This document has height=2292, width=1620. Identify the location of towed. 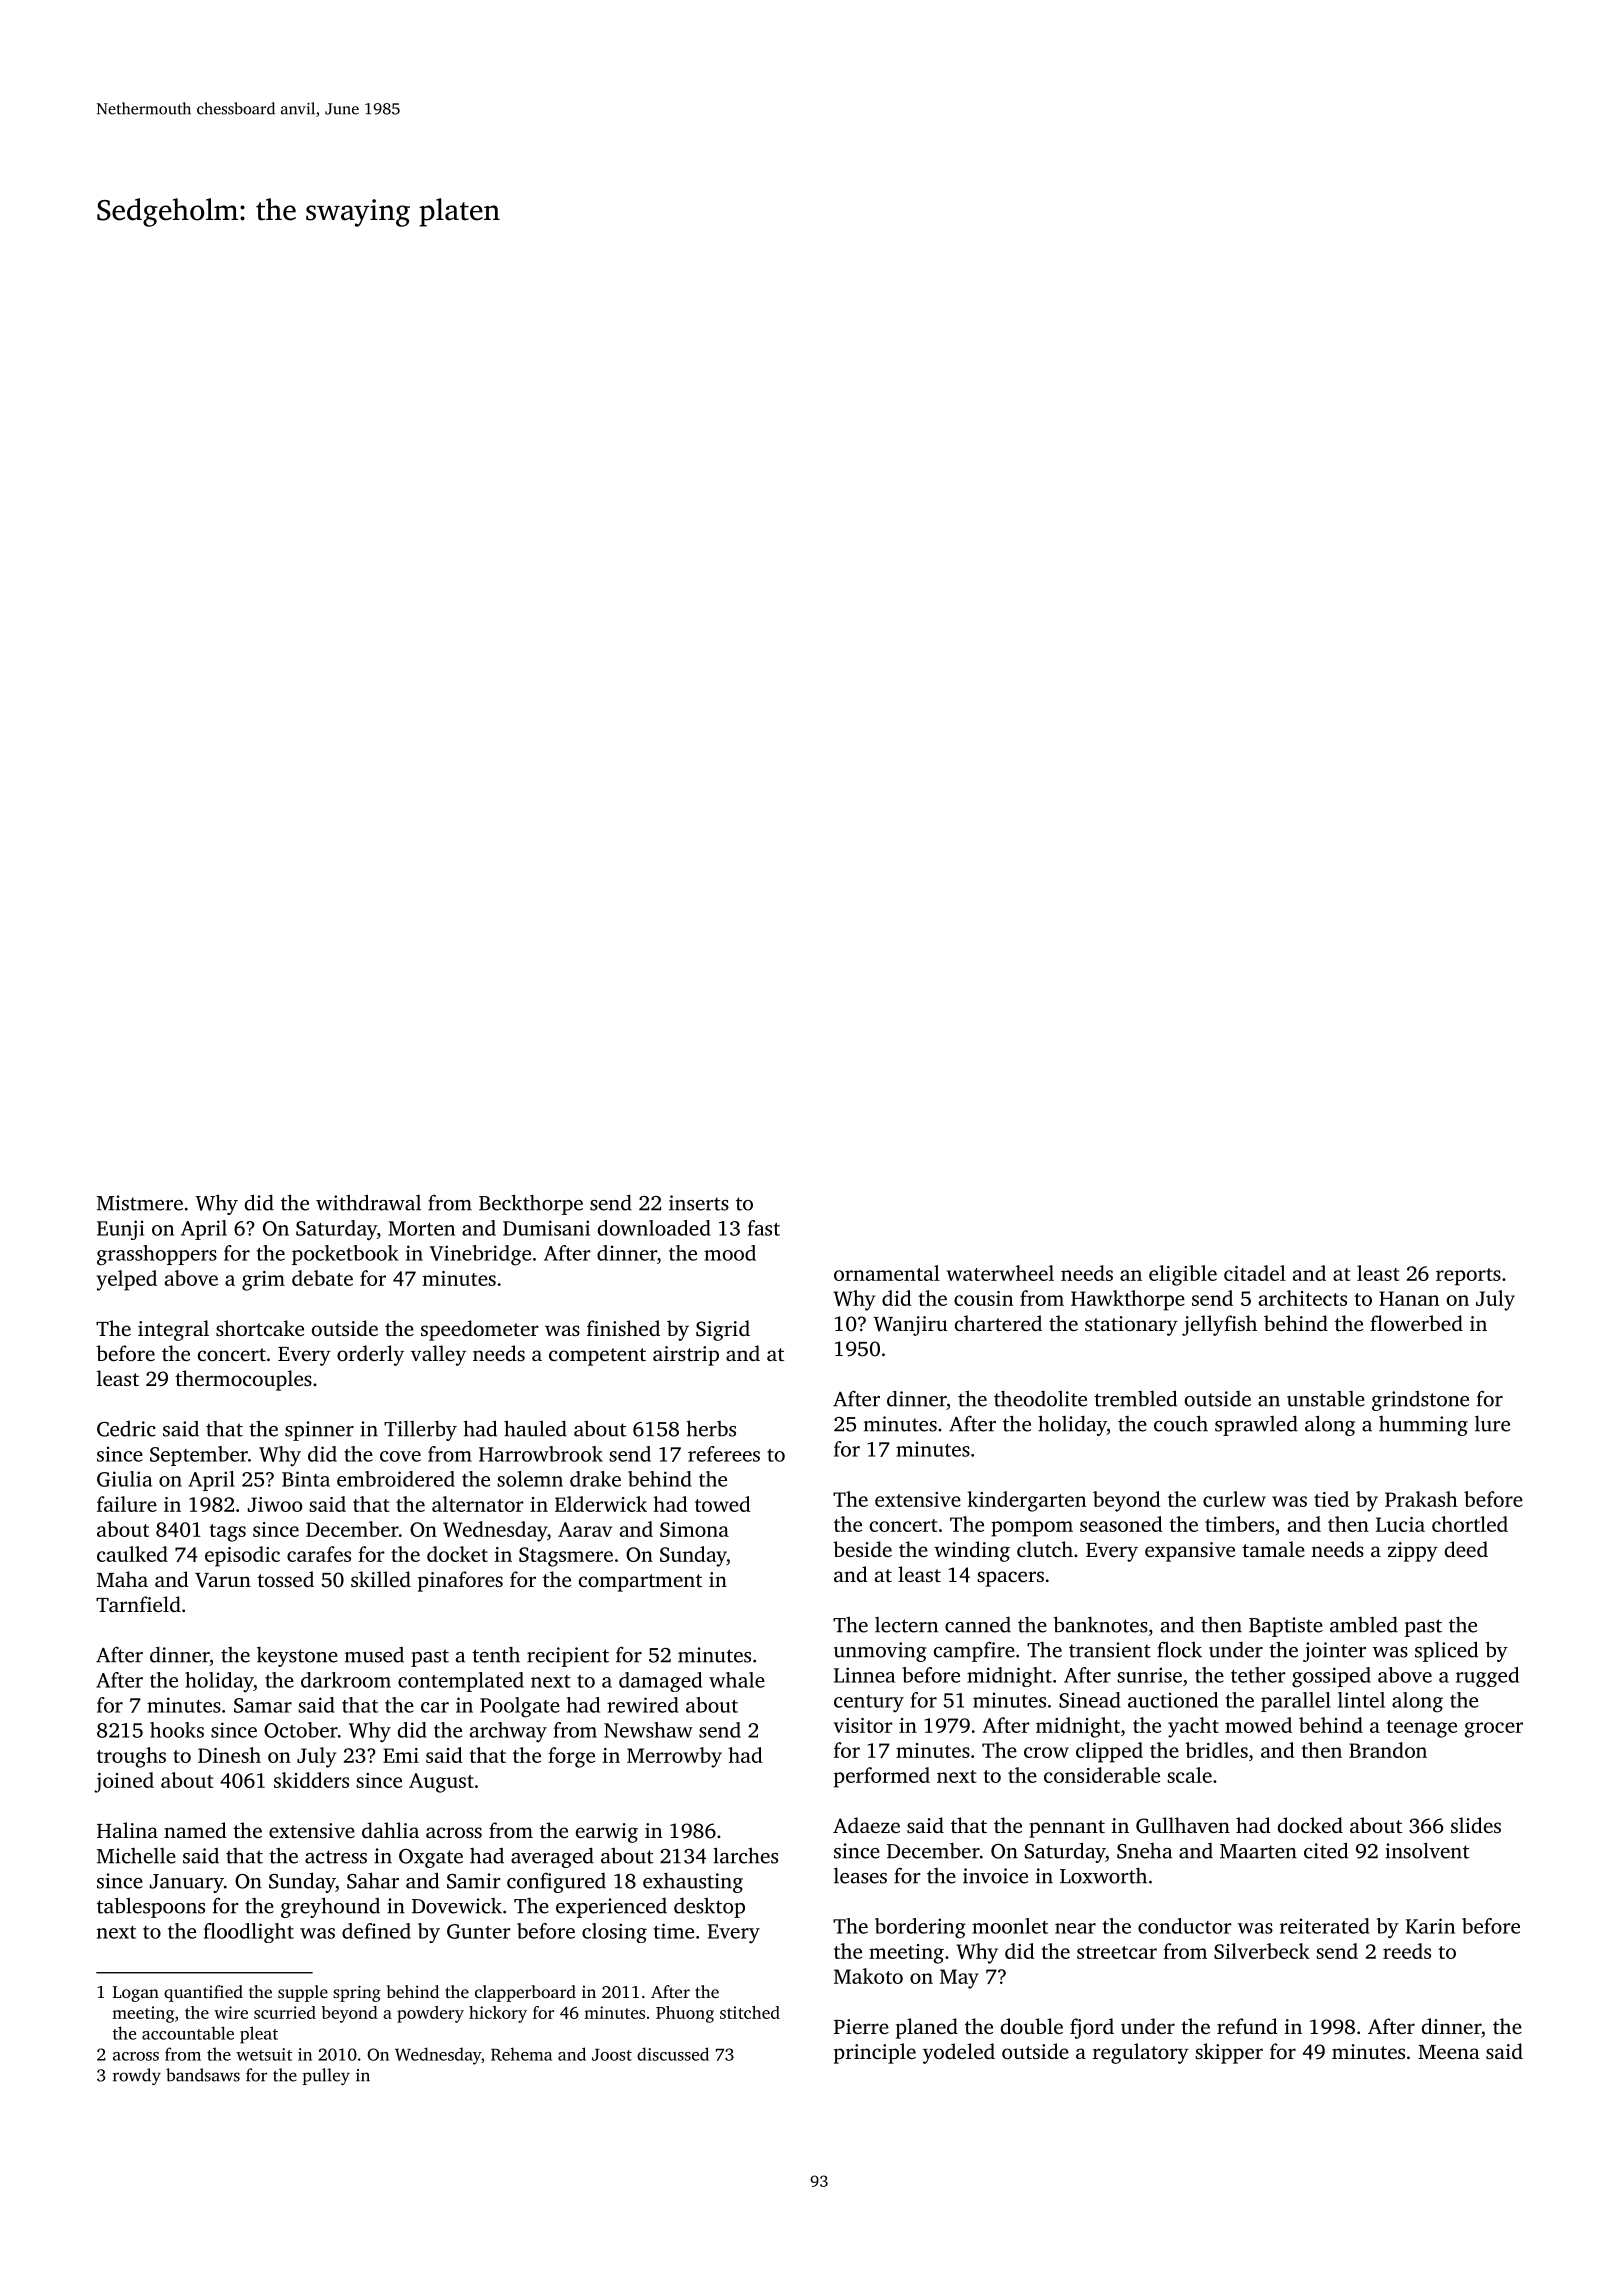
(723, 1504).
